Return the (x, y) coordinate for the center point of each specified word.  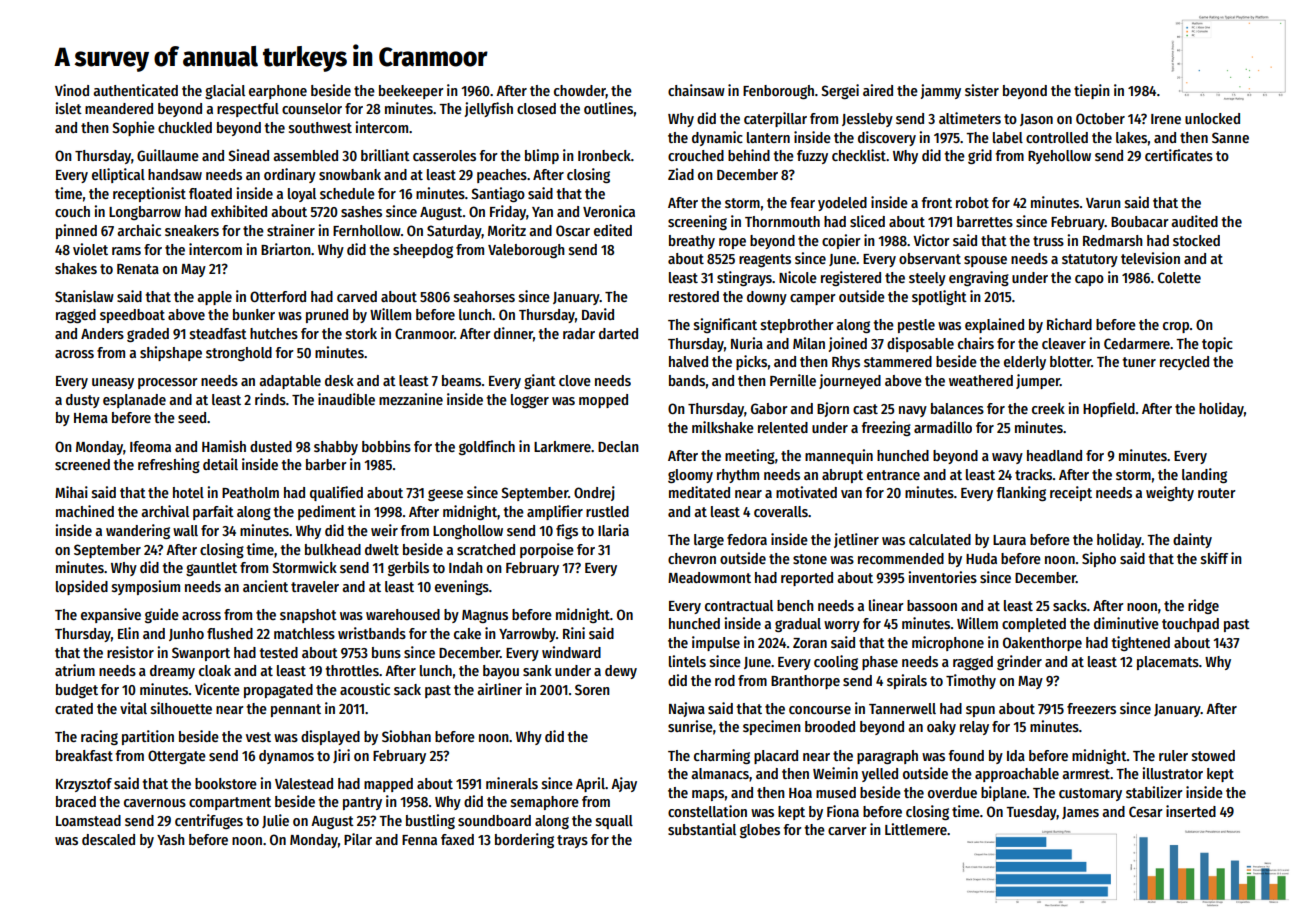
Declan (618, 446)
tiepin (1092, 91)
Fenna (419, 840)
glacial (225, 91)
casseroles (444, 155)
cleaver (1064, 343)
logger (530, 401)
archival (165, 511)
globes (760, 831)
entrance (893, 475)
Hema (91, 418)
